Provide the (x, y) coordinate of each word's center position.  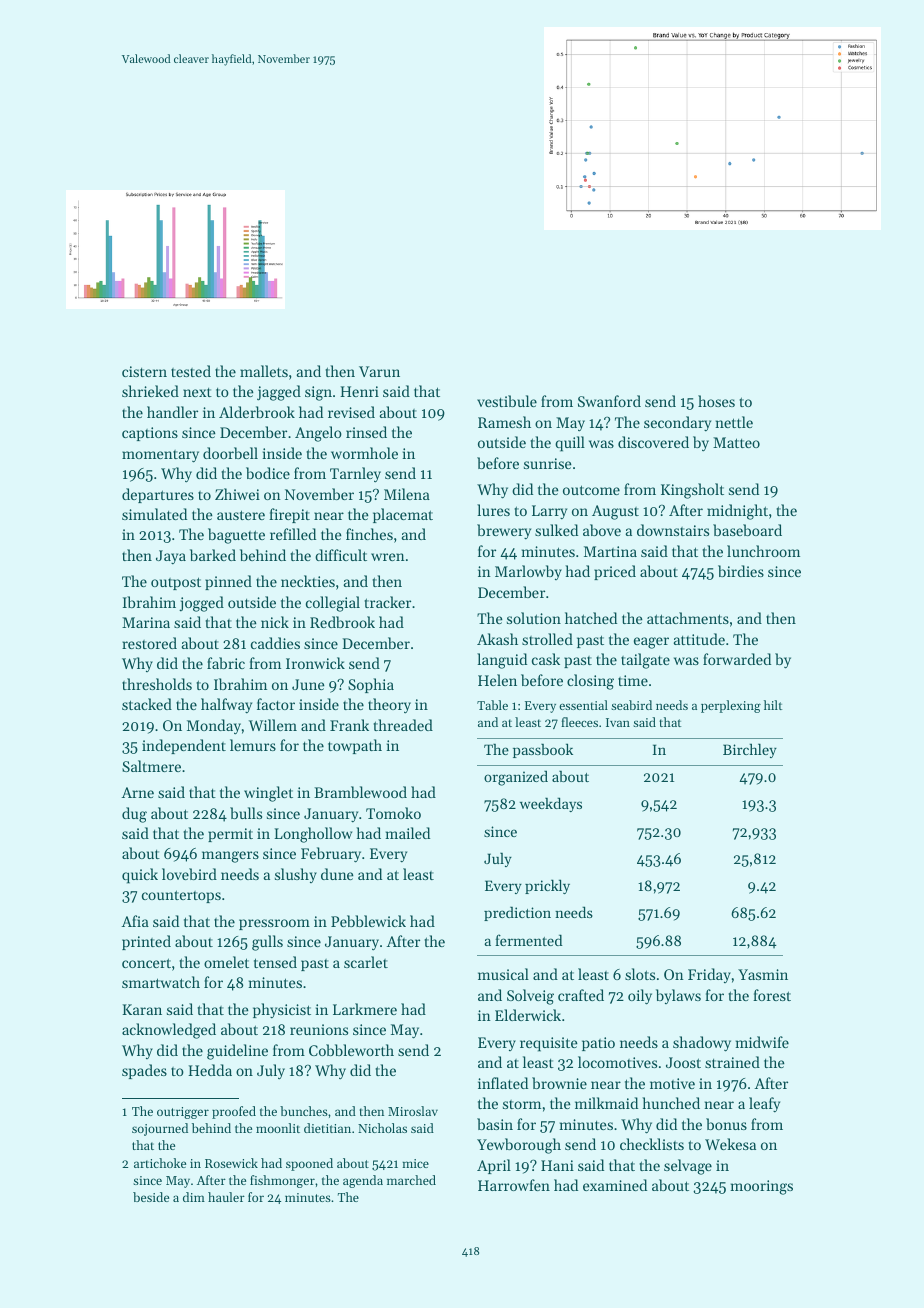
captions (150, 434)
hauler (226, 1197)
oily (640, 997)
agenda (363, 1181)
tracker (387, 602)
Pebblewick (368, 921)
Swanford (609, 401)
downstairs (673, 530)
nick (275, 622)
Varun (379, 371)
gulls (267, 943)
